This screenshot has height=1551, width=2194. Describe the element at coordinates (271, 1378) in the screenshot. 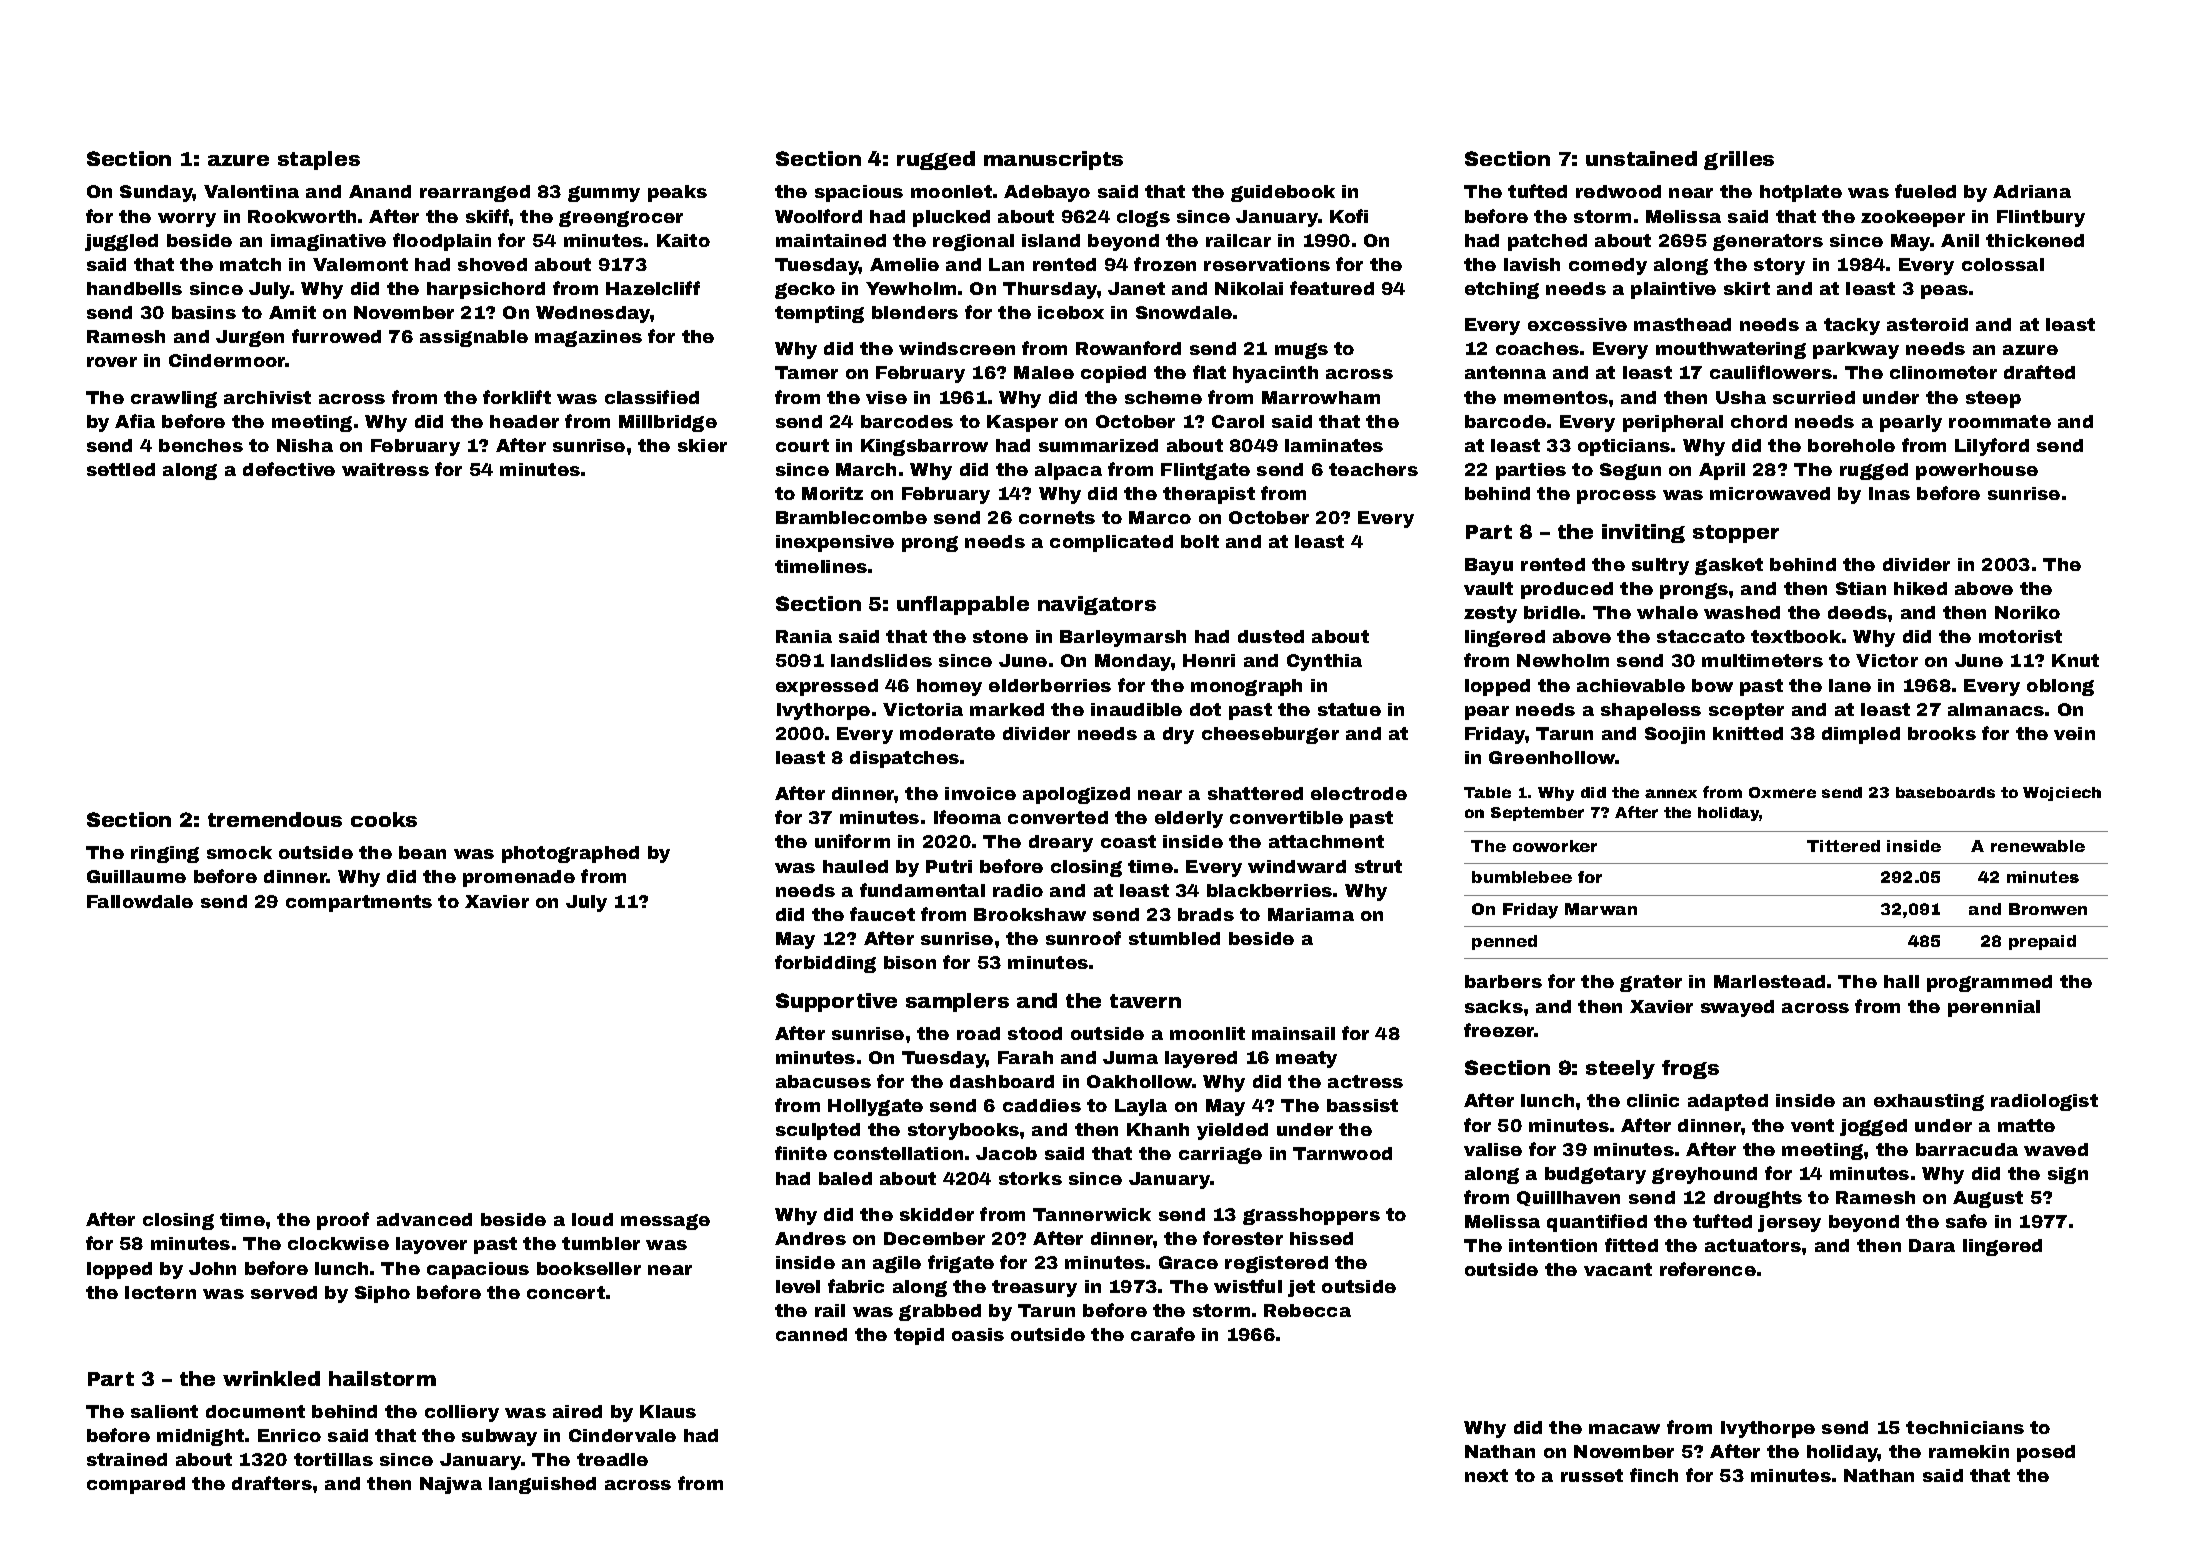

I see `wrinkled` at that location.
